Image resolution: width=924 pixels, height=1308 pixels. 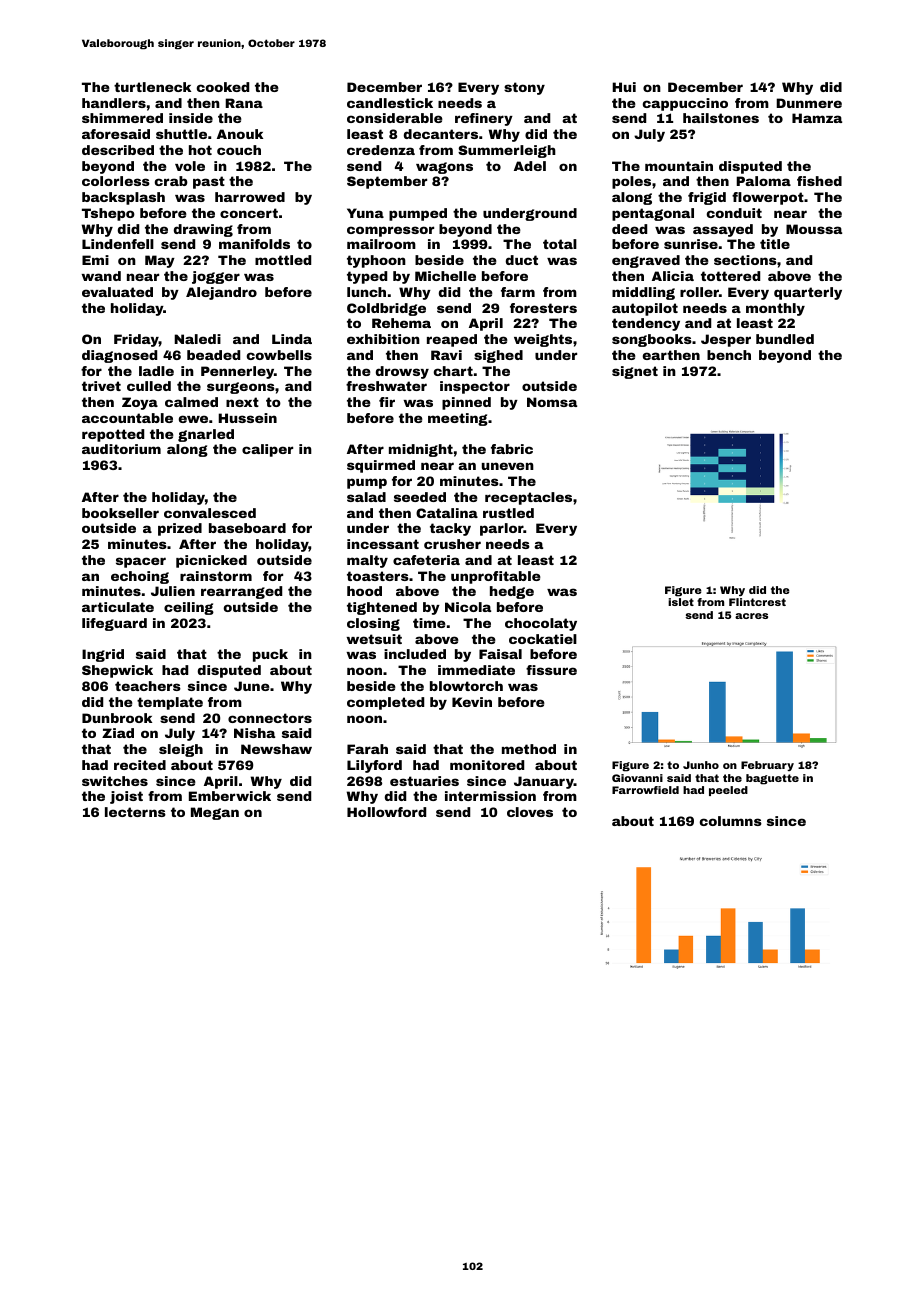 I want to click on cloves, so click(x=530, y=812).
